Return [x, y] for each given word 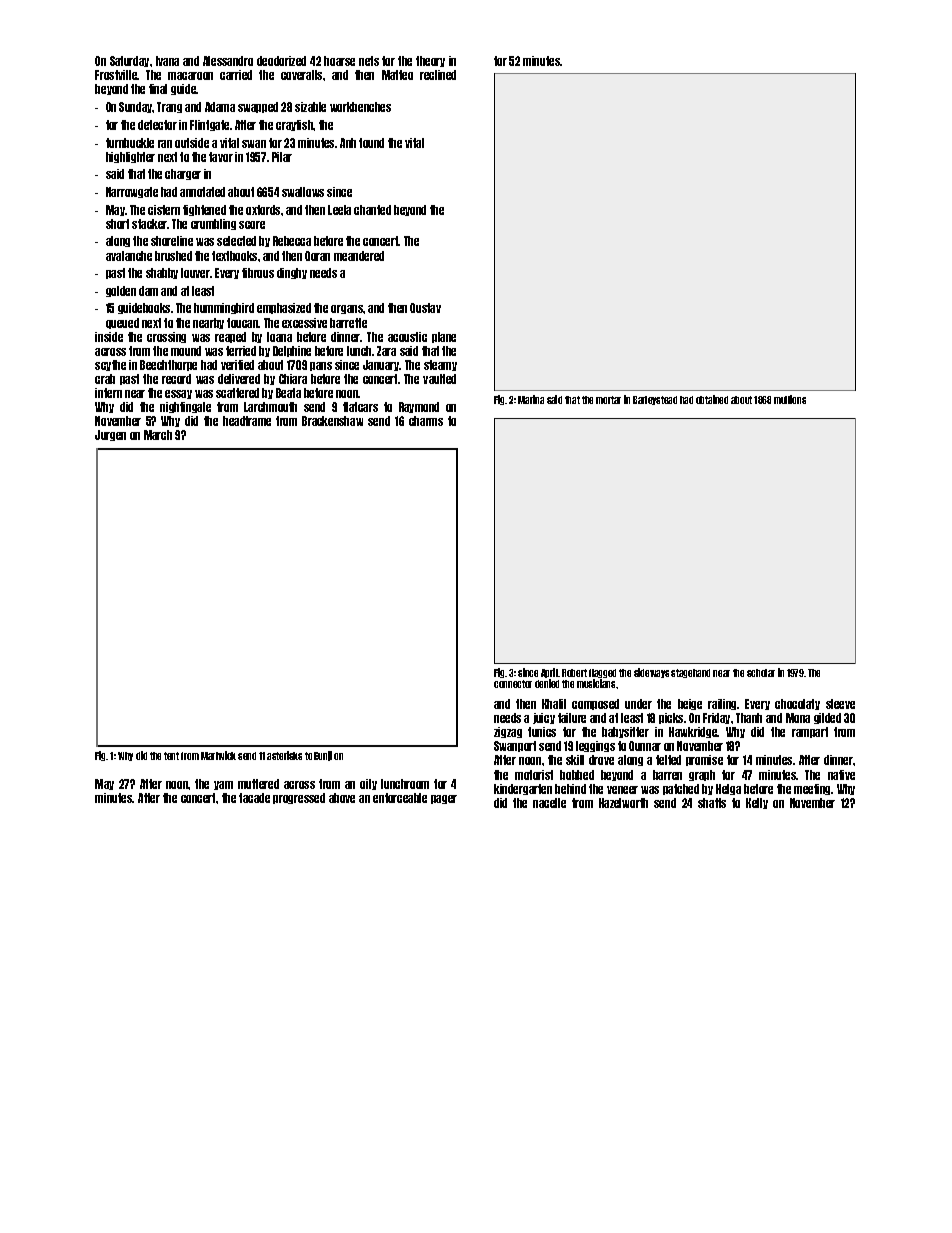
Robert [574, 673]
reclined [438, 75]
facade [254, 798]
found [371, 143]
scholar [761, 673]
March [158, 435]
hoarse [339, 61]
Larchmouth [270, 407]
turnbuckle [130, 143]
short [117, 224]
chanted [372, 210]
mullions [790, 399]
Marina [531, 399]
